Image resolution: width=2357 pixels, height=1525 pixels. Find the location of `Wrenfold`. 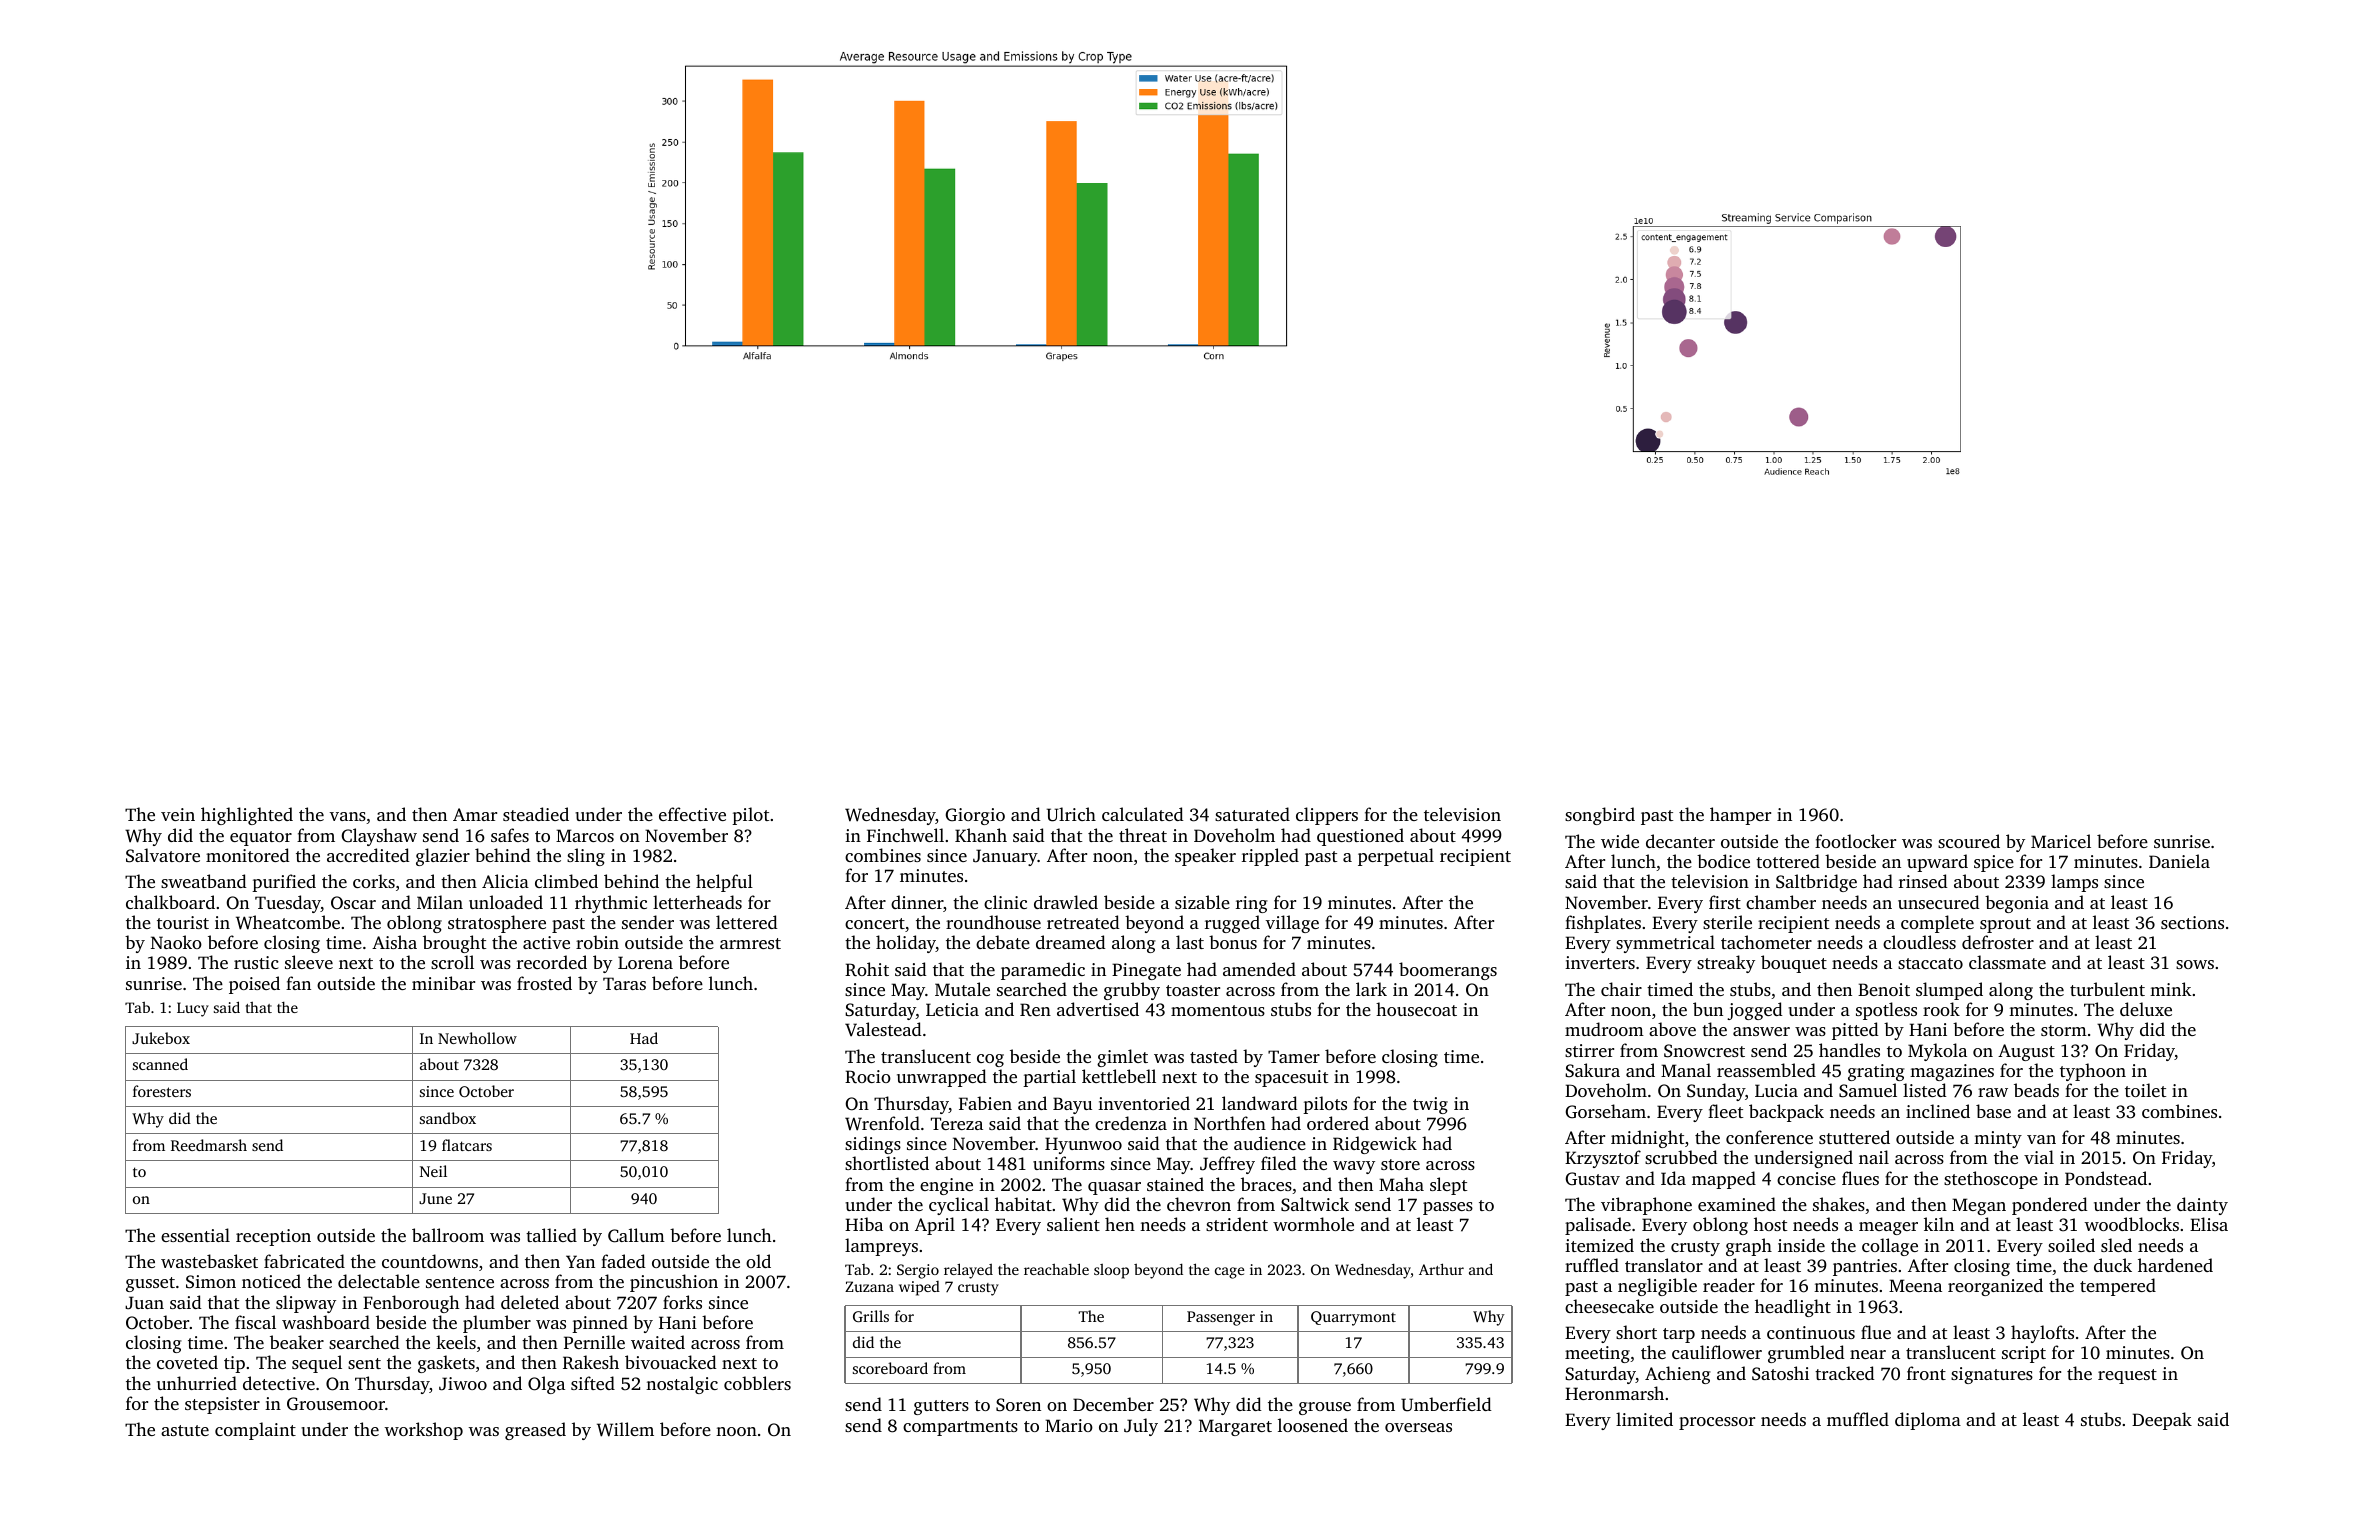

Wrenfold is located at coordinates (882, 1123).
